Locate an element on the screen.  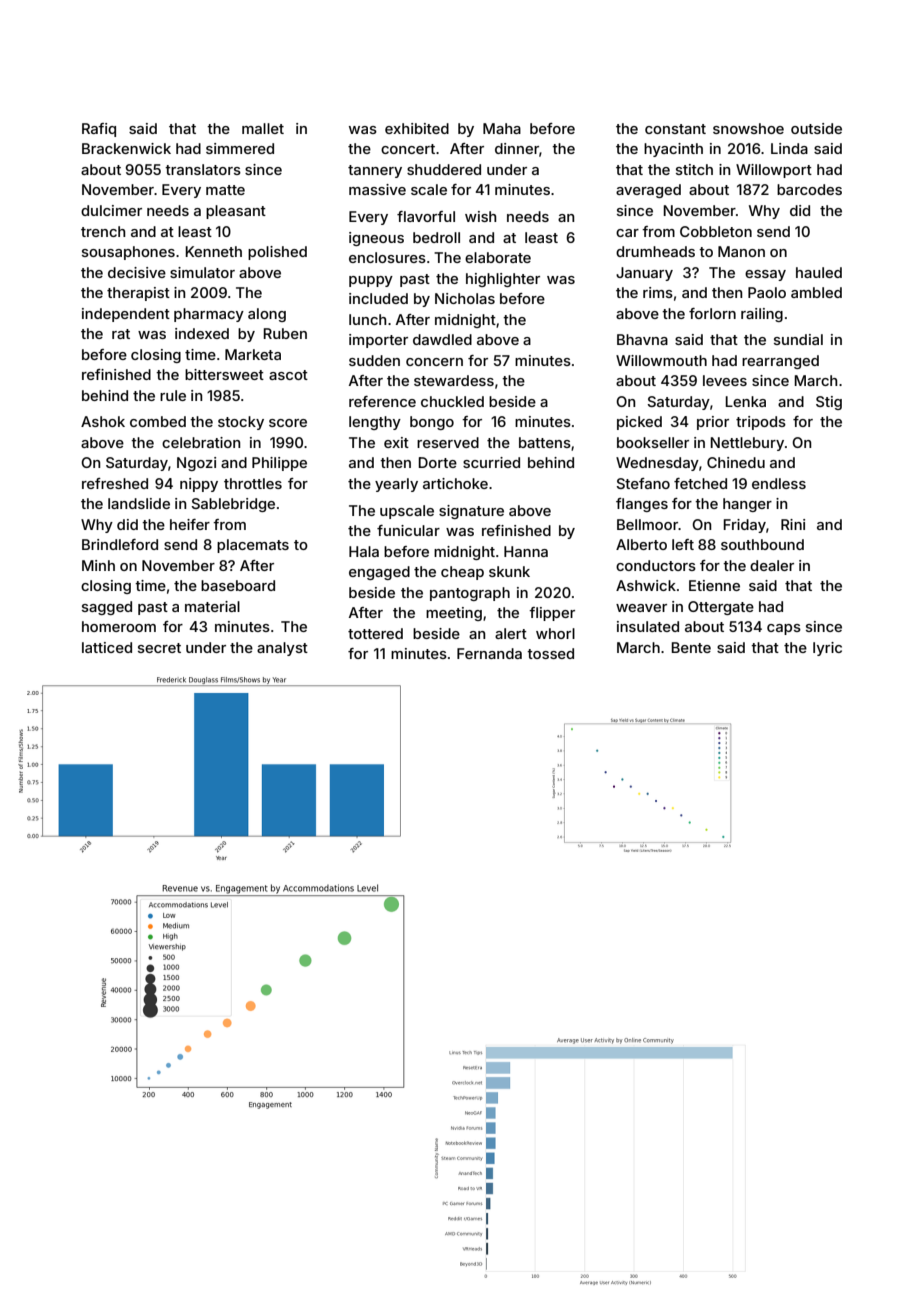
stocky is located at coordinates (241, 423).
